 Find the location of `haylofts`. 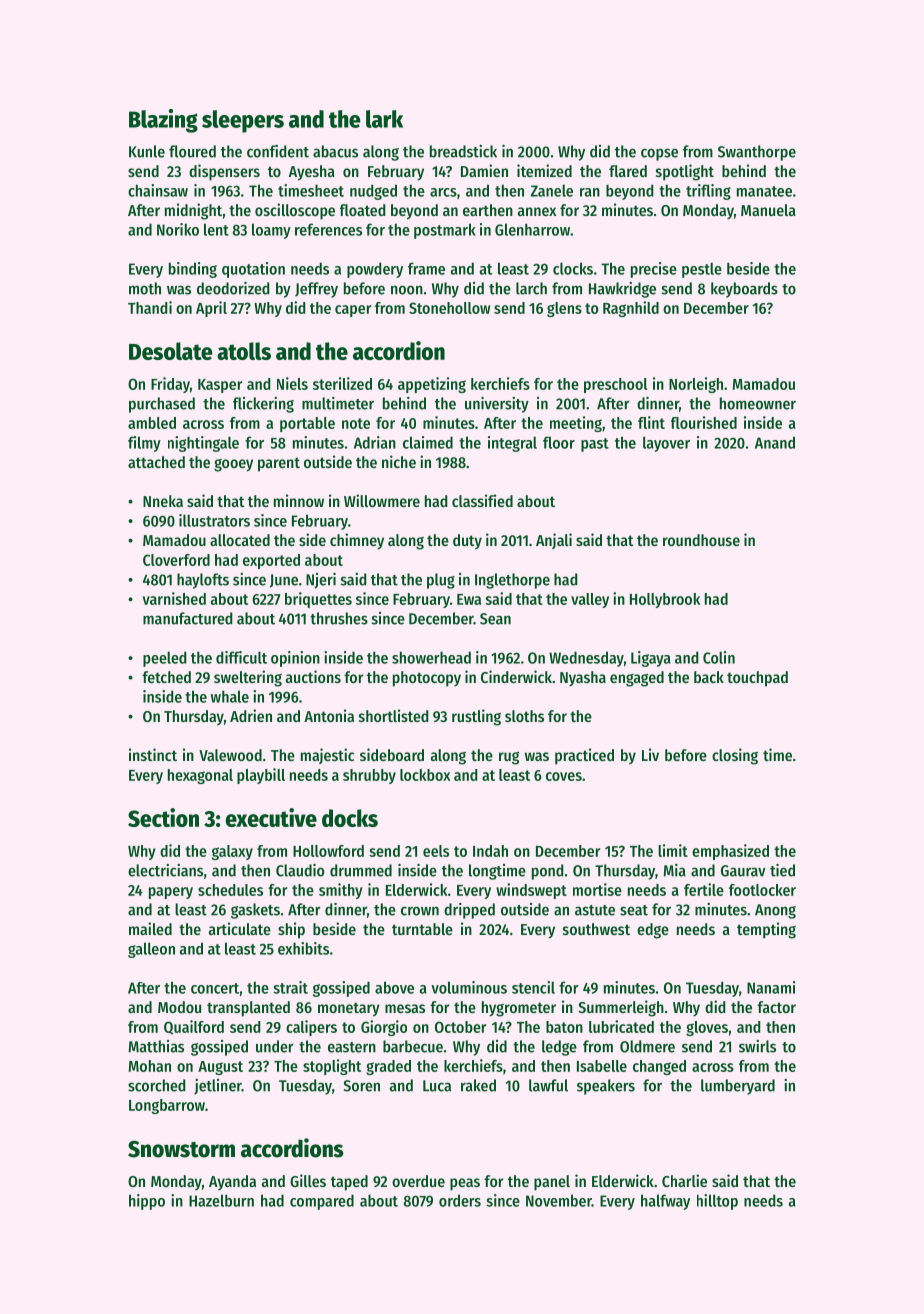

haylofts is located at coordinates (203, 581).
